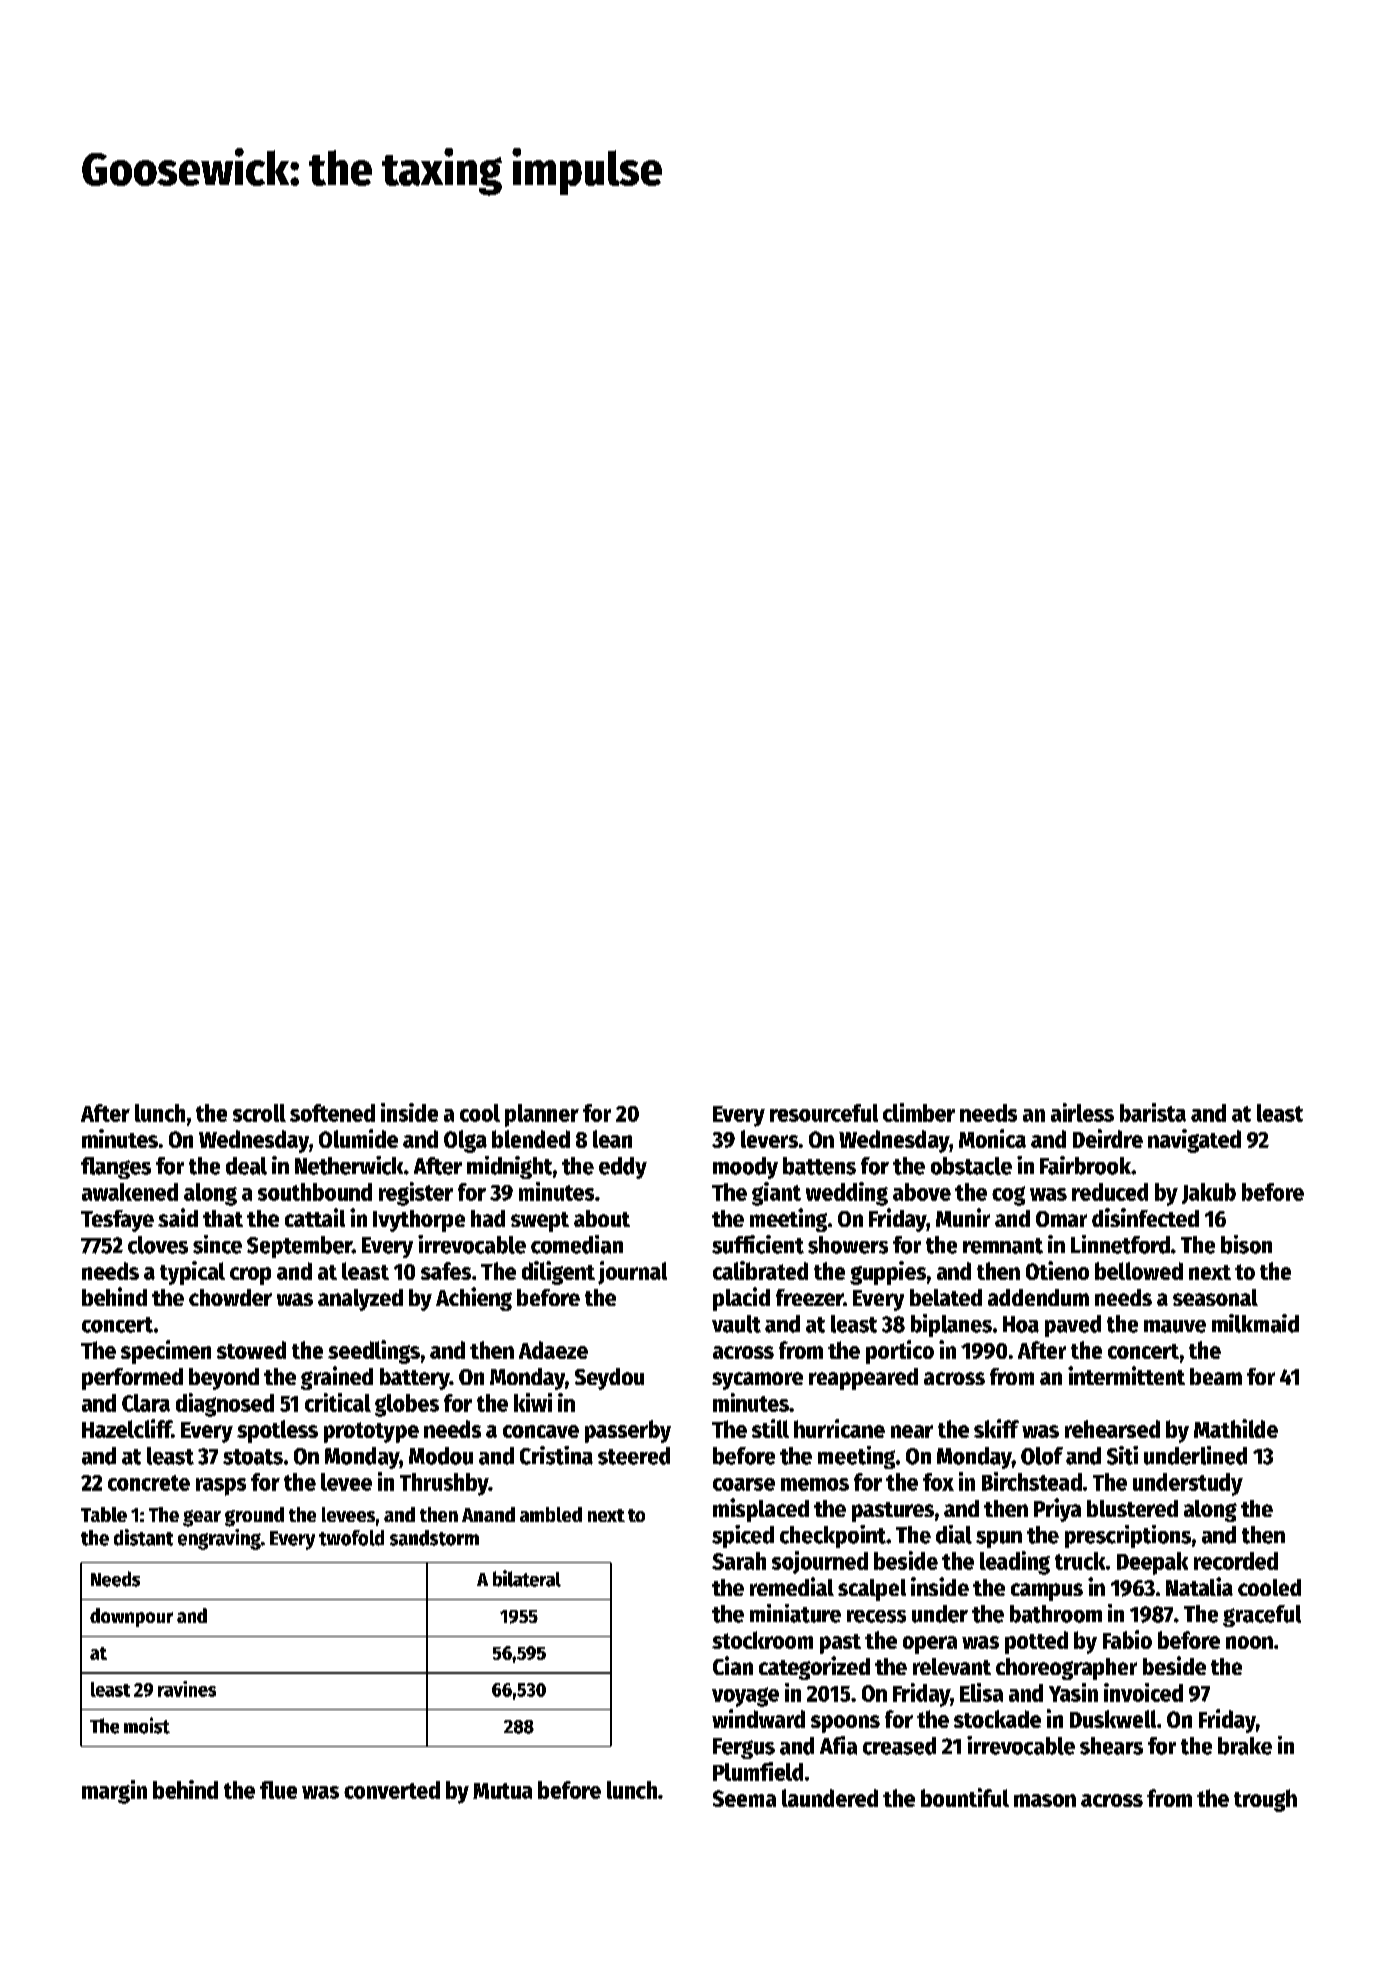  Describe the element at coordinates (1143, 1692) in the screenshot. I see `invoiced` at that location.
